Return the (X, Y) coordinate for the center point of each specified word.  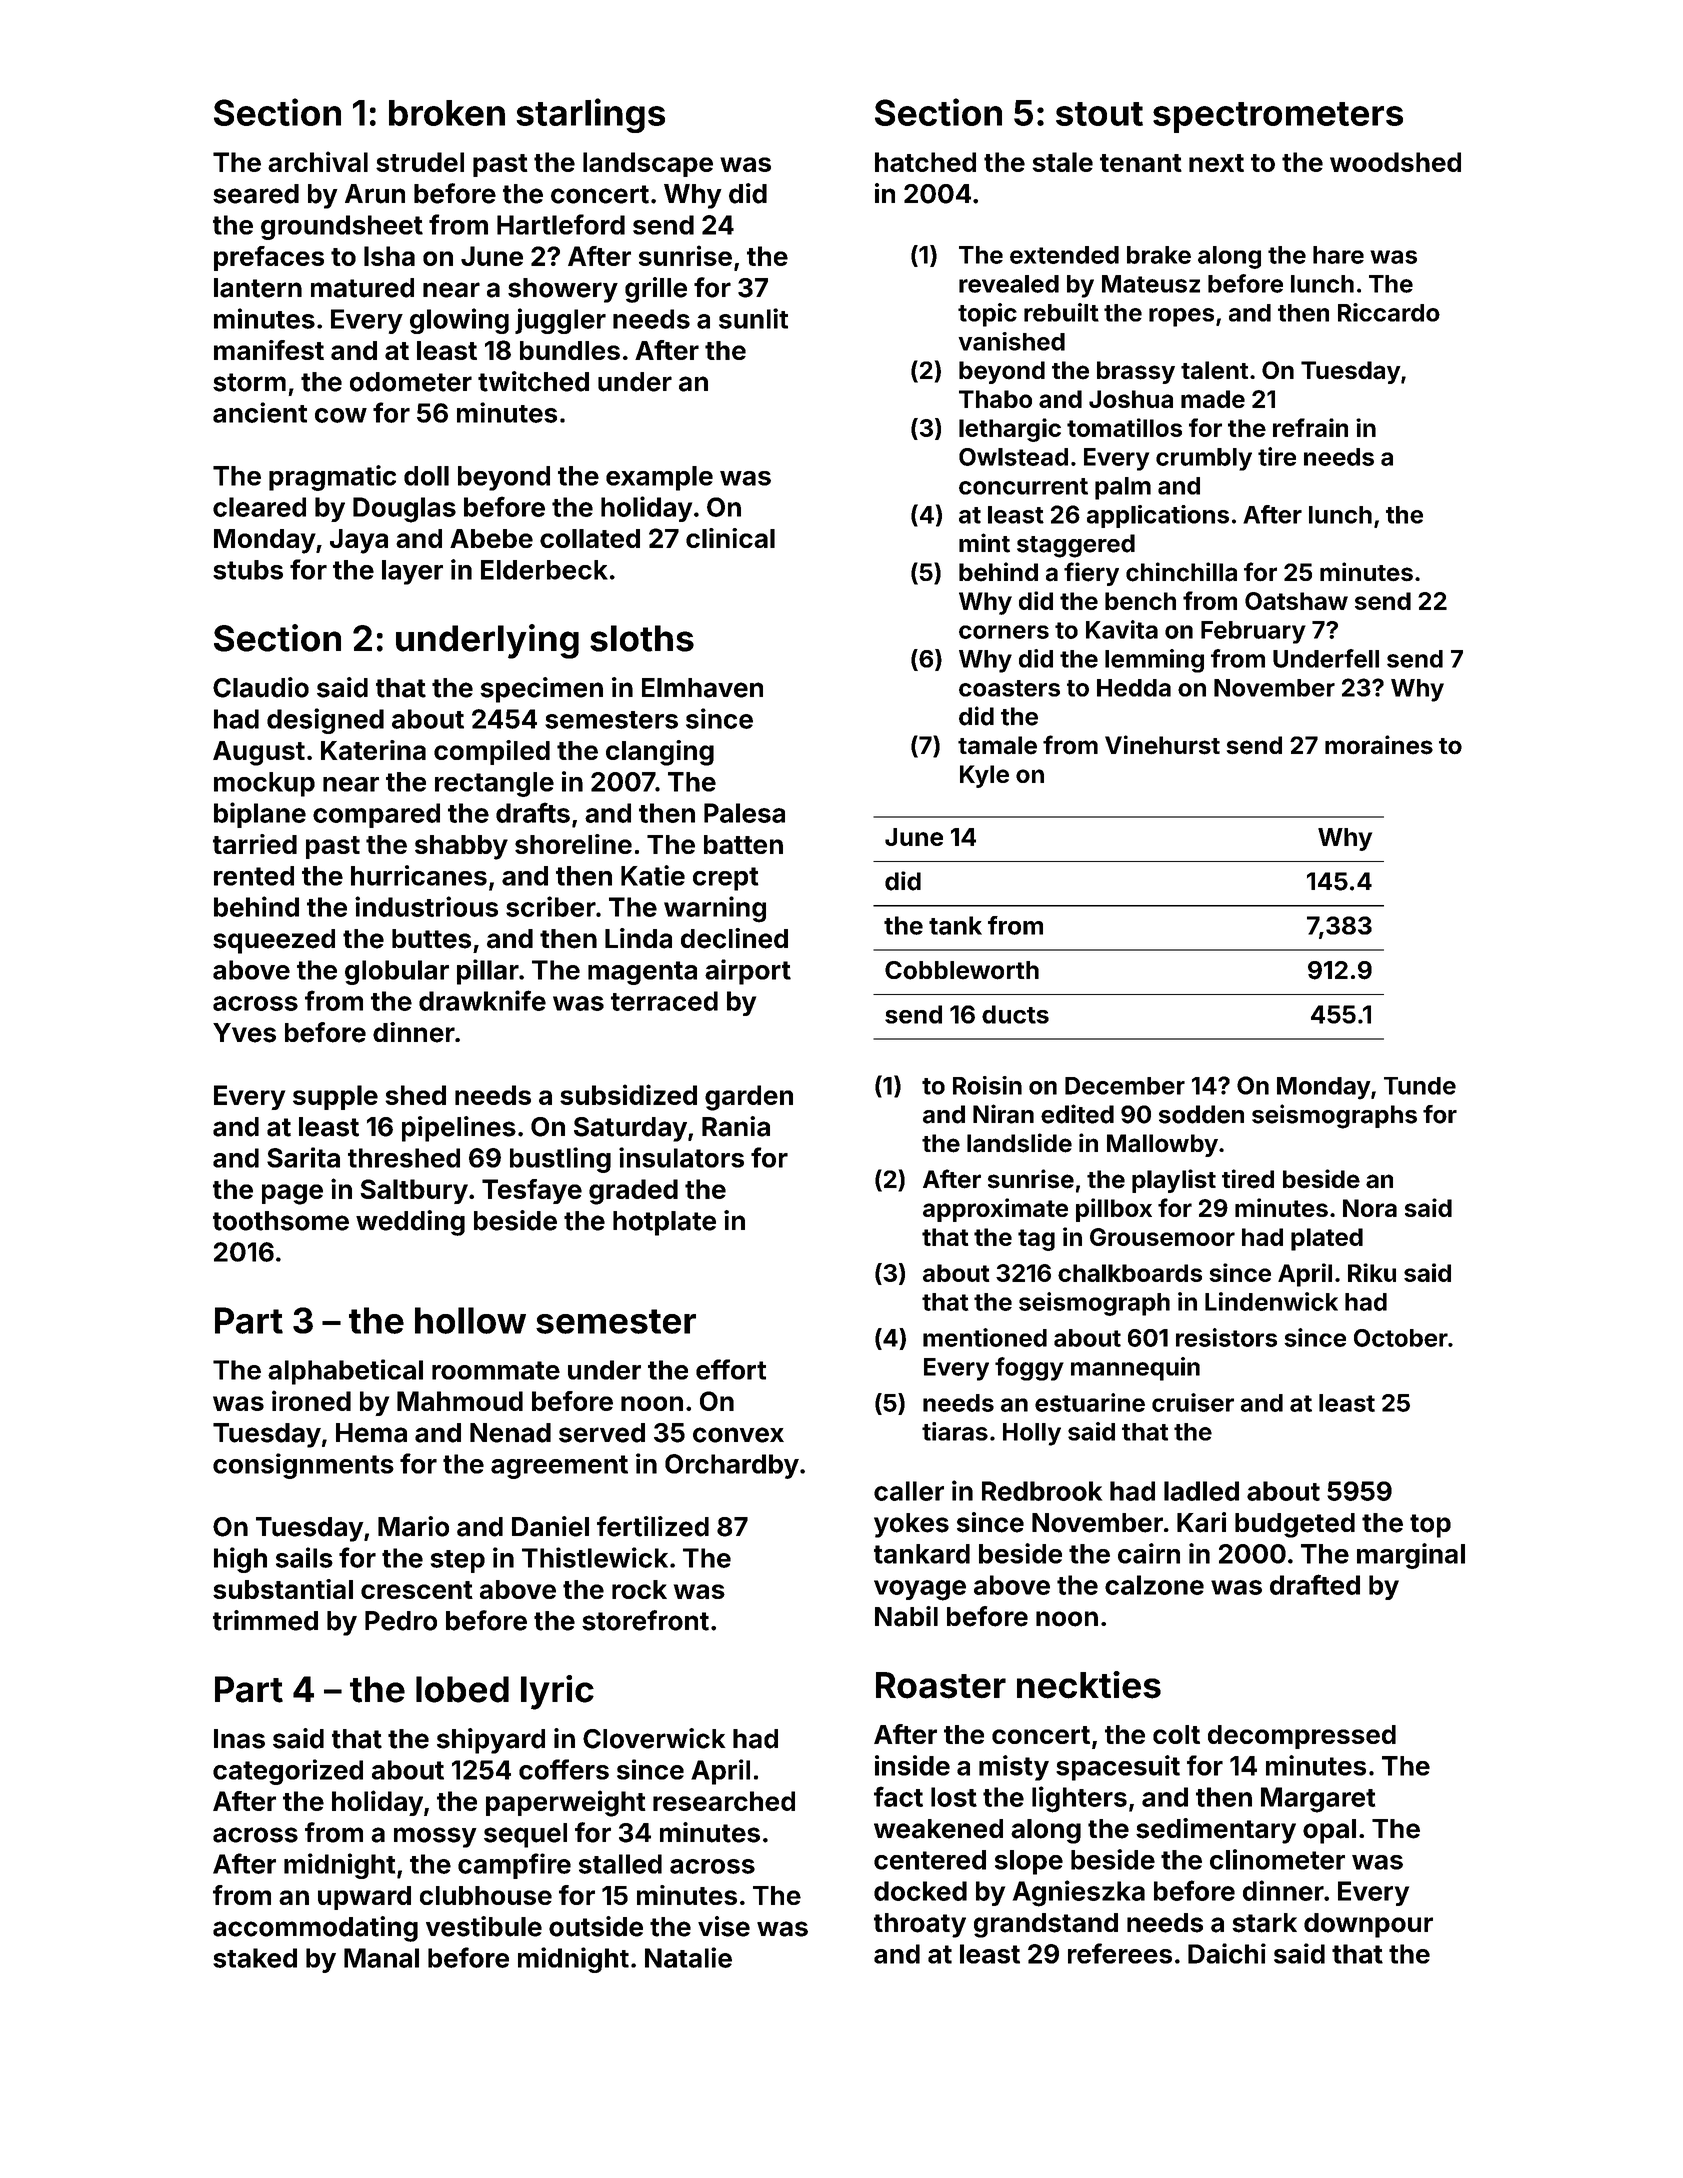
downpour (1368, 1925)
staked (255, 1958)
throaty (920, 1925)
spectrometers (1278, 117)
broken (447, 113)
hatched (925, 162)
